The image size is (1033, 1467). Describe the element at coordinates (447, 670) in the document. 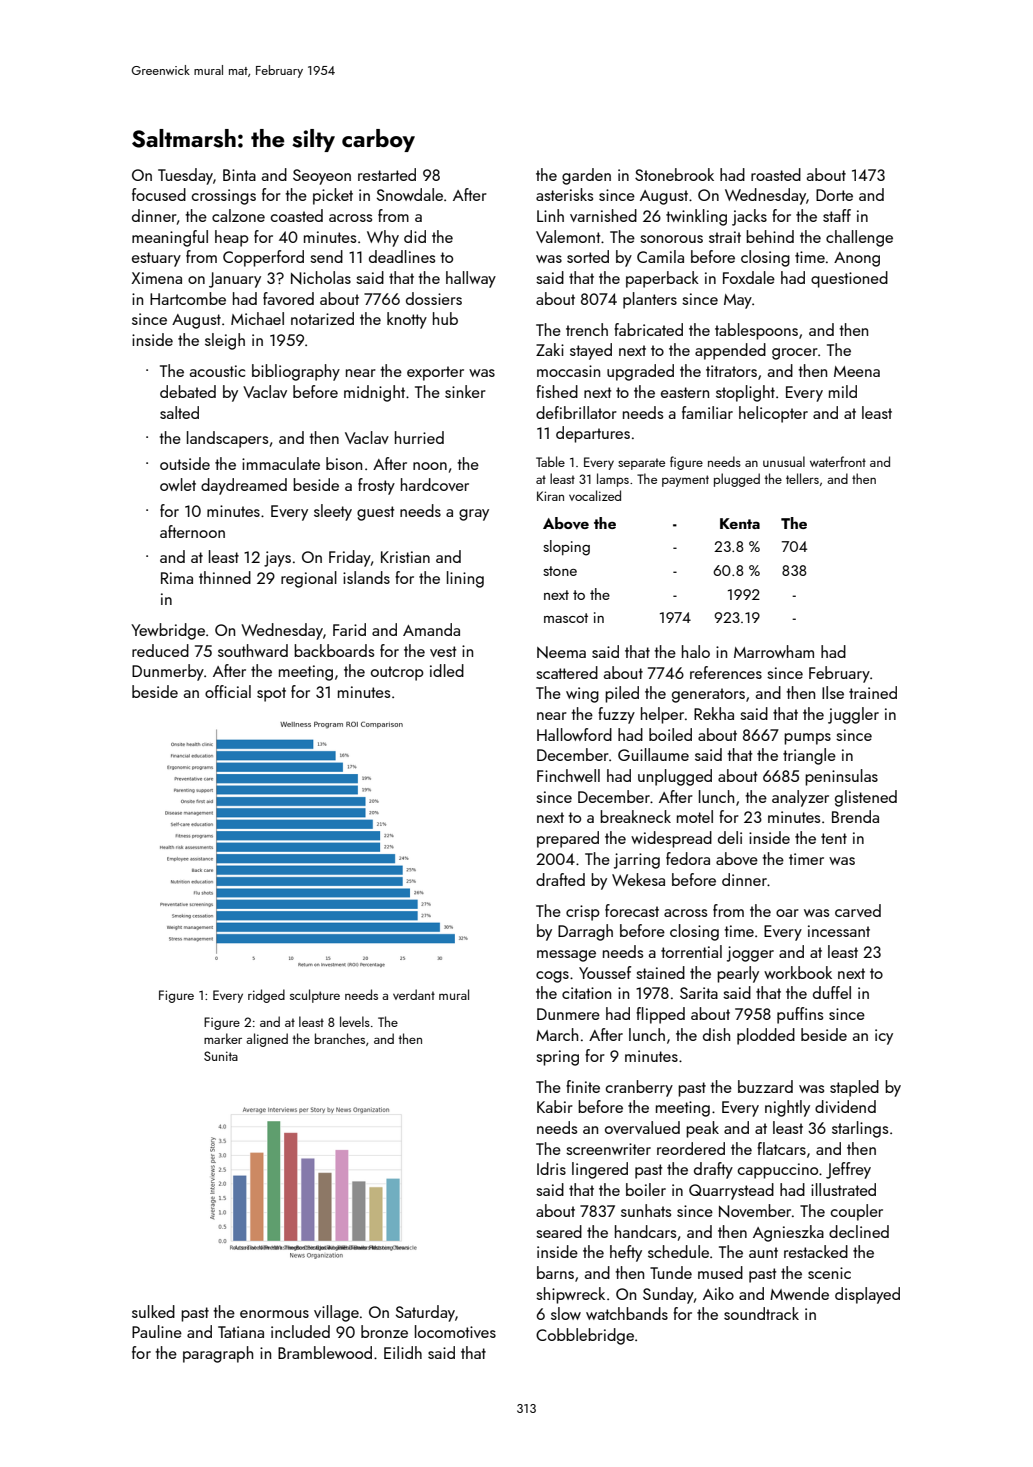

I see `idled` at that location.
